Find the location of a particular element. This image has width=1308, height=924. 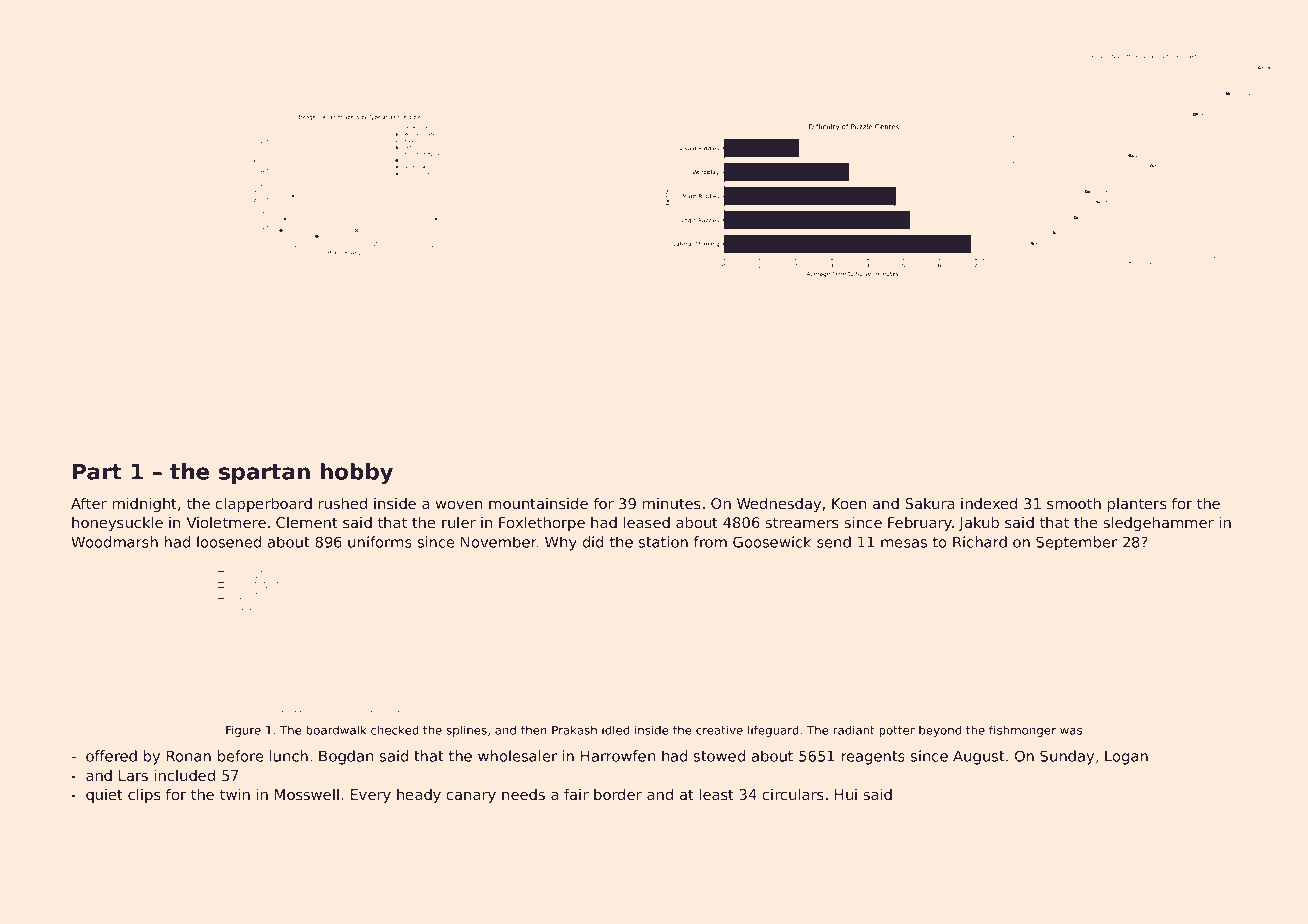

boardwalk is located at coordinates (336, 730).
